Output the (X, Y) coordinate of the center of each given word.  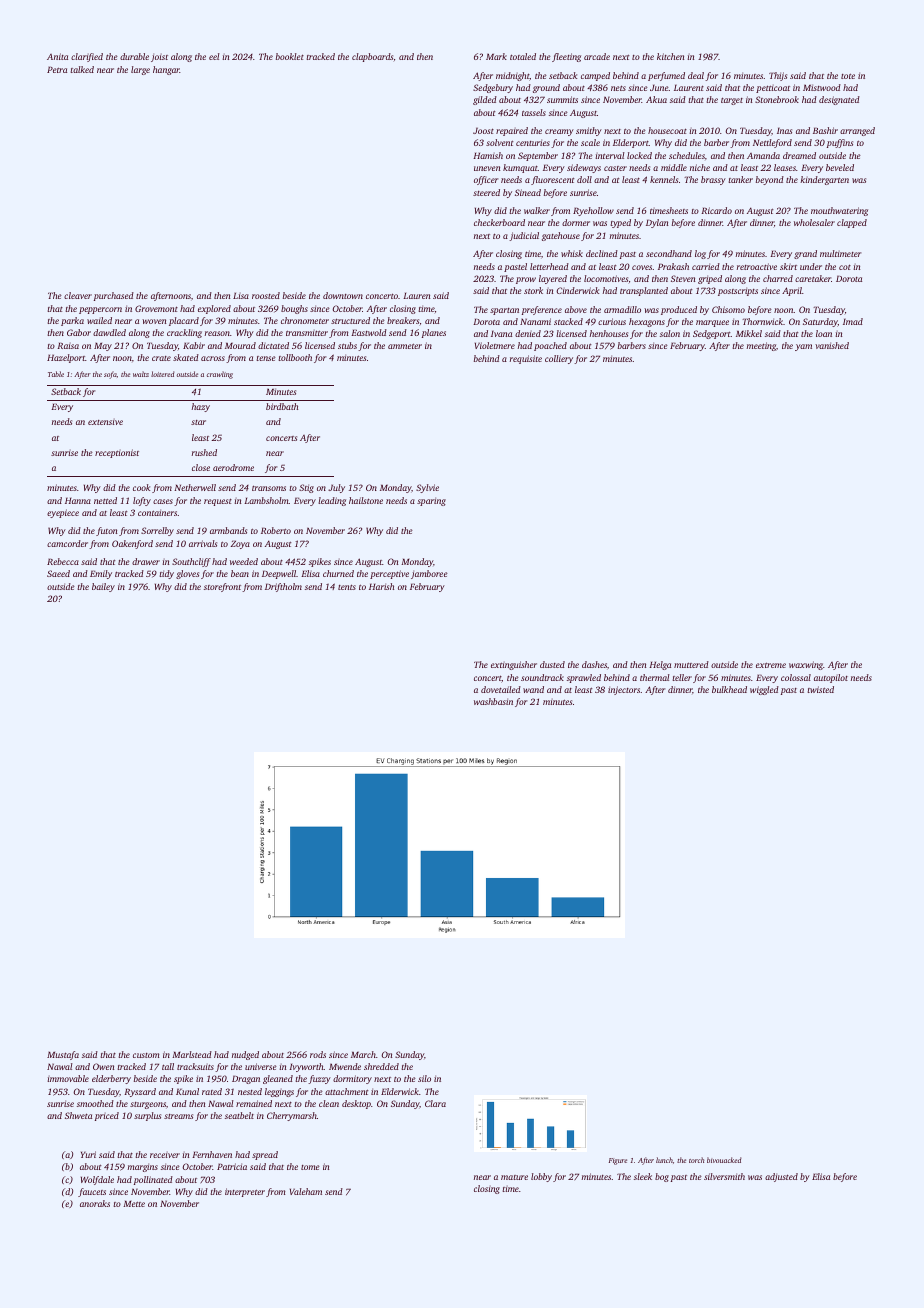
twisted (820, 689)
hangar (166, 70)
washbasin (493, 701)
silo (424, 1078)
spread (265, 1155)
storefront (222, 587)
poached (550, 346)
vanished (832, 345)
